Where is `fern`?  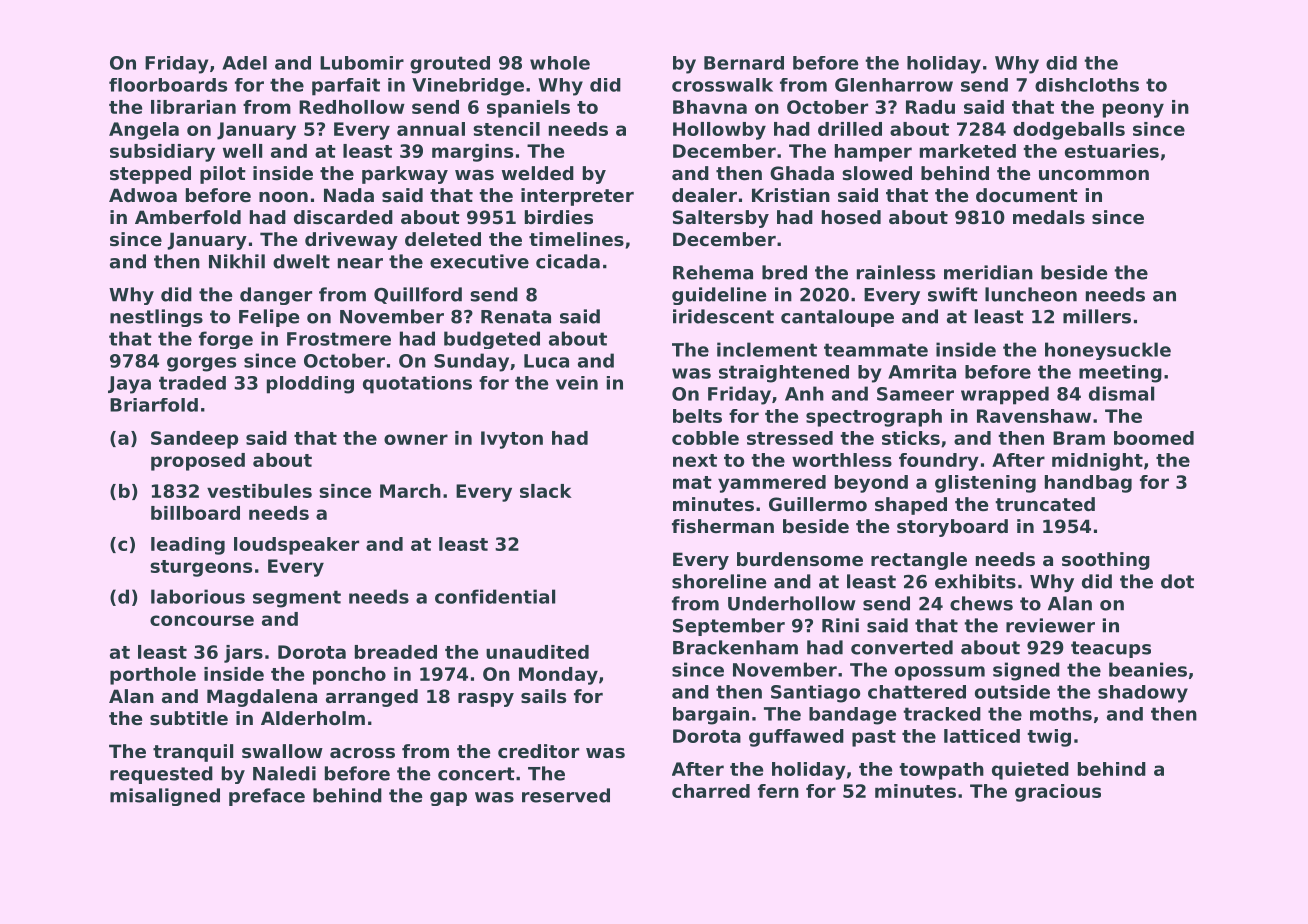
fern is located at coordinates (778, 791).
